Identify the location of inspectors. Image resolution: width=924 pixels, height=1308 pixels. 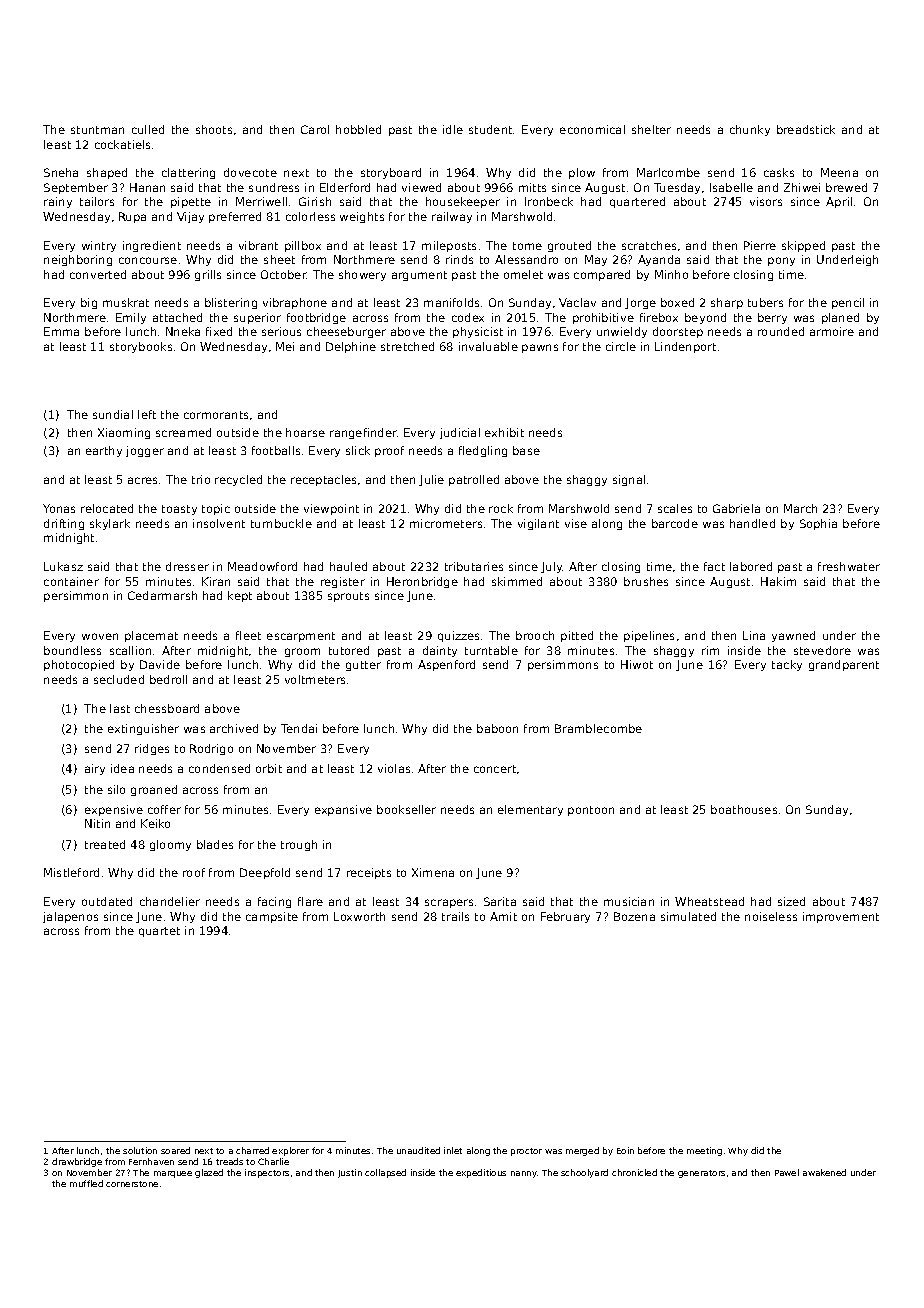
(267, 1173).
